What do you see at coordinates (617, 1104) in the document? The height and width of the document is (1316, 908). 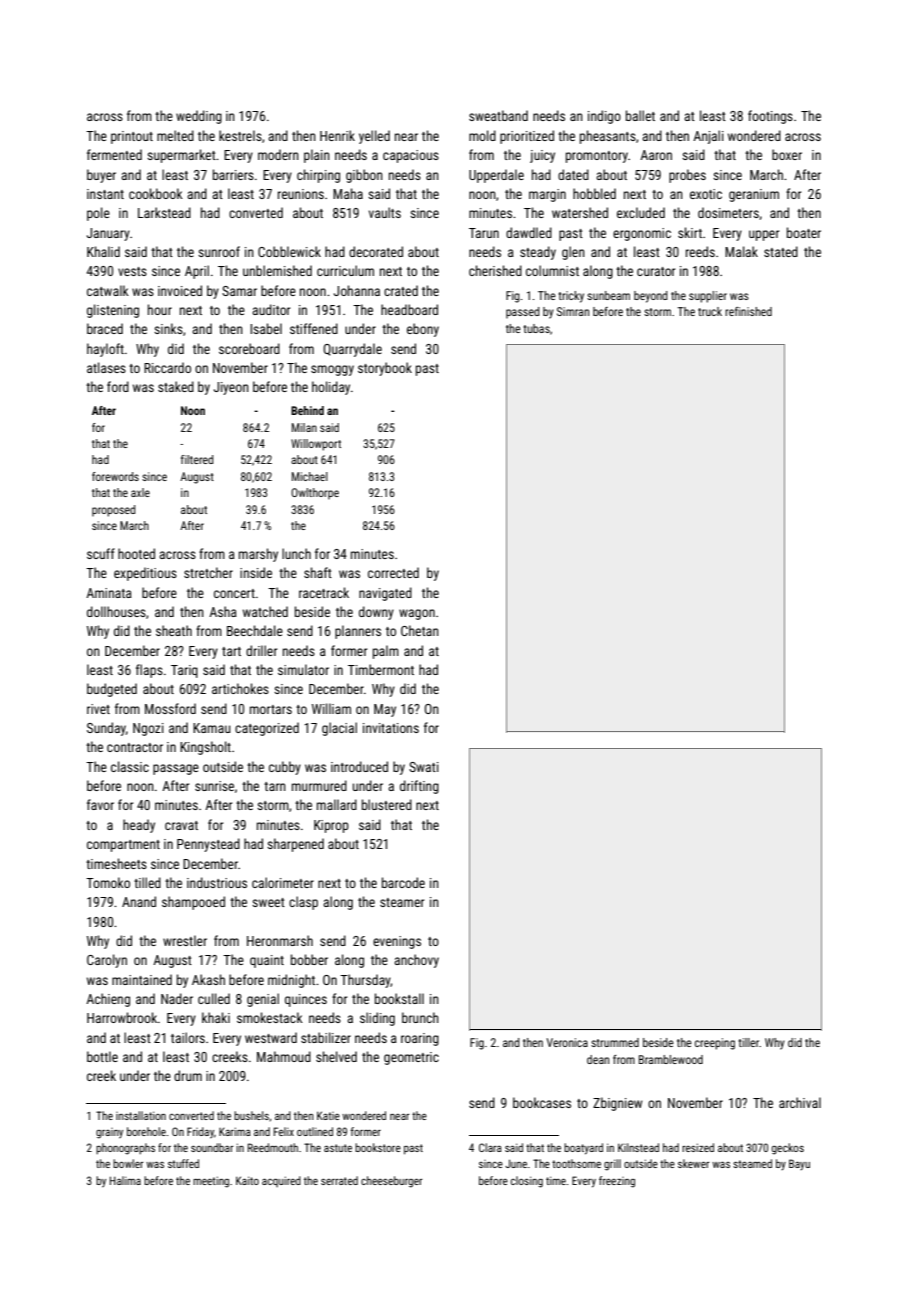 I see `Zbigniew` at bounding box center [617, 1104].
